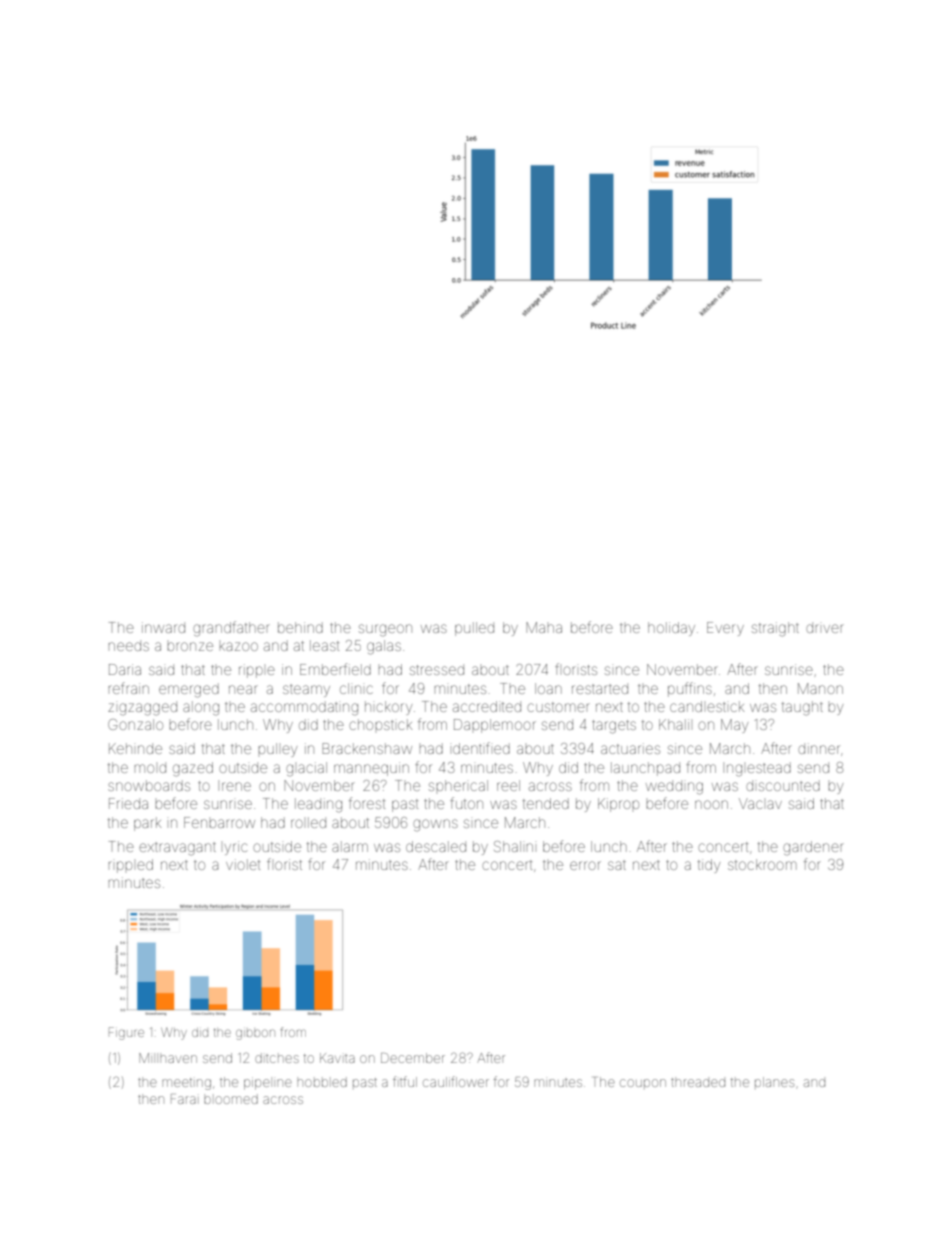 The width and height of the screenshot is (952, 1233). Describe the element at coordinates (645, 769) in the screenshot. I see `launchpad` at that location.
